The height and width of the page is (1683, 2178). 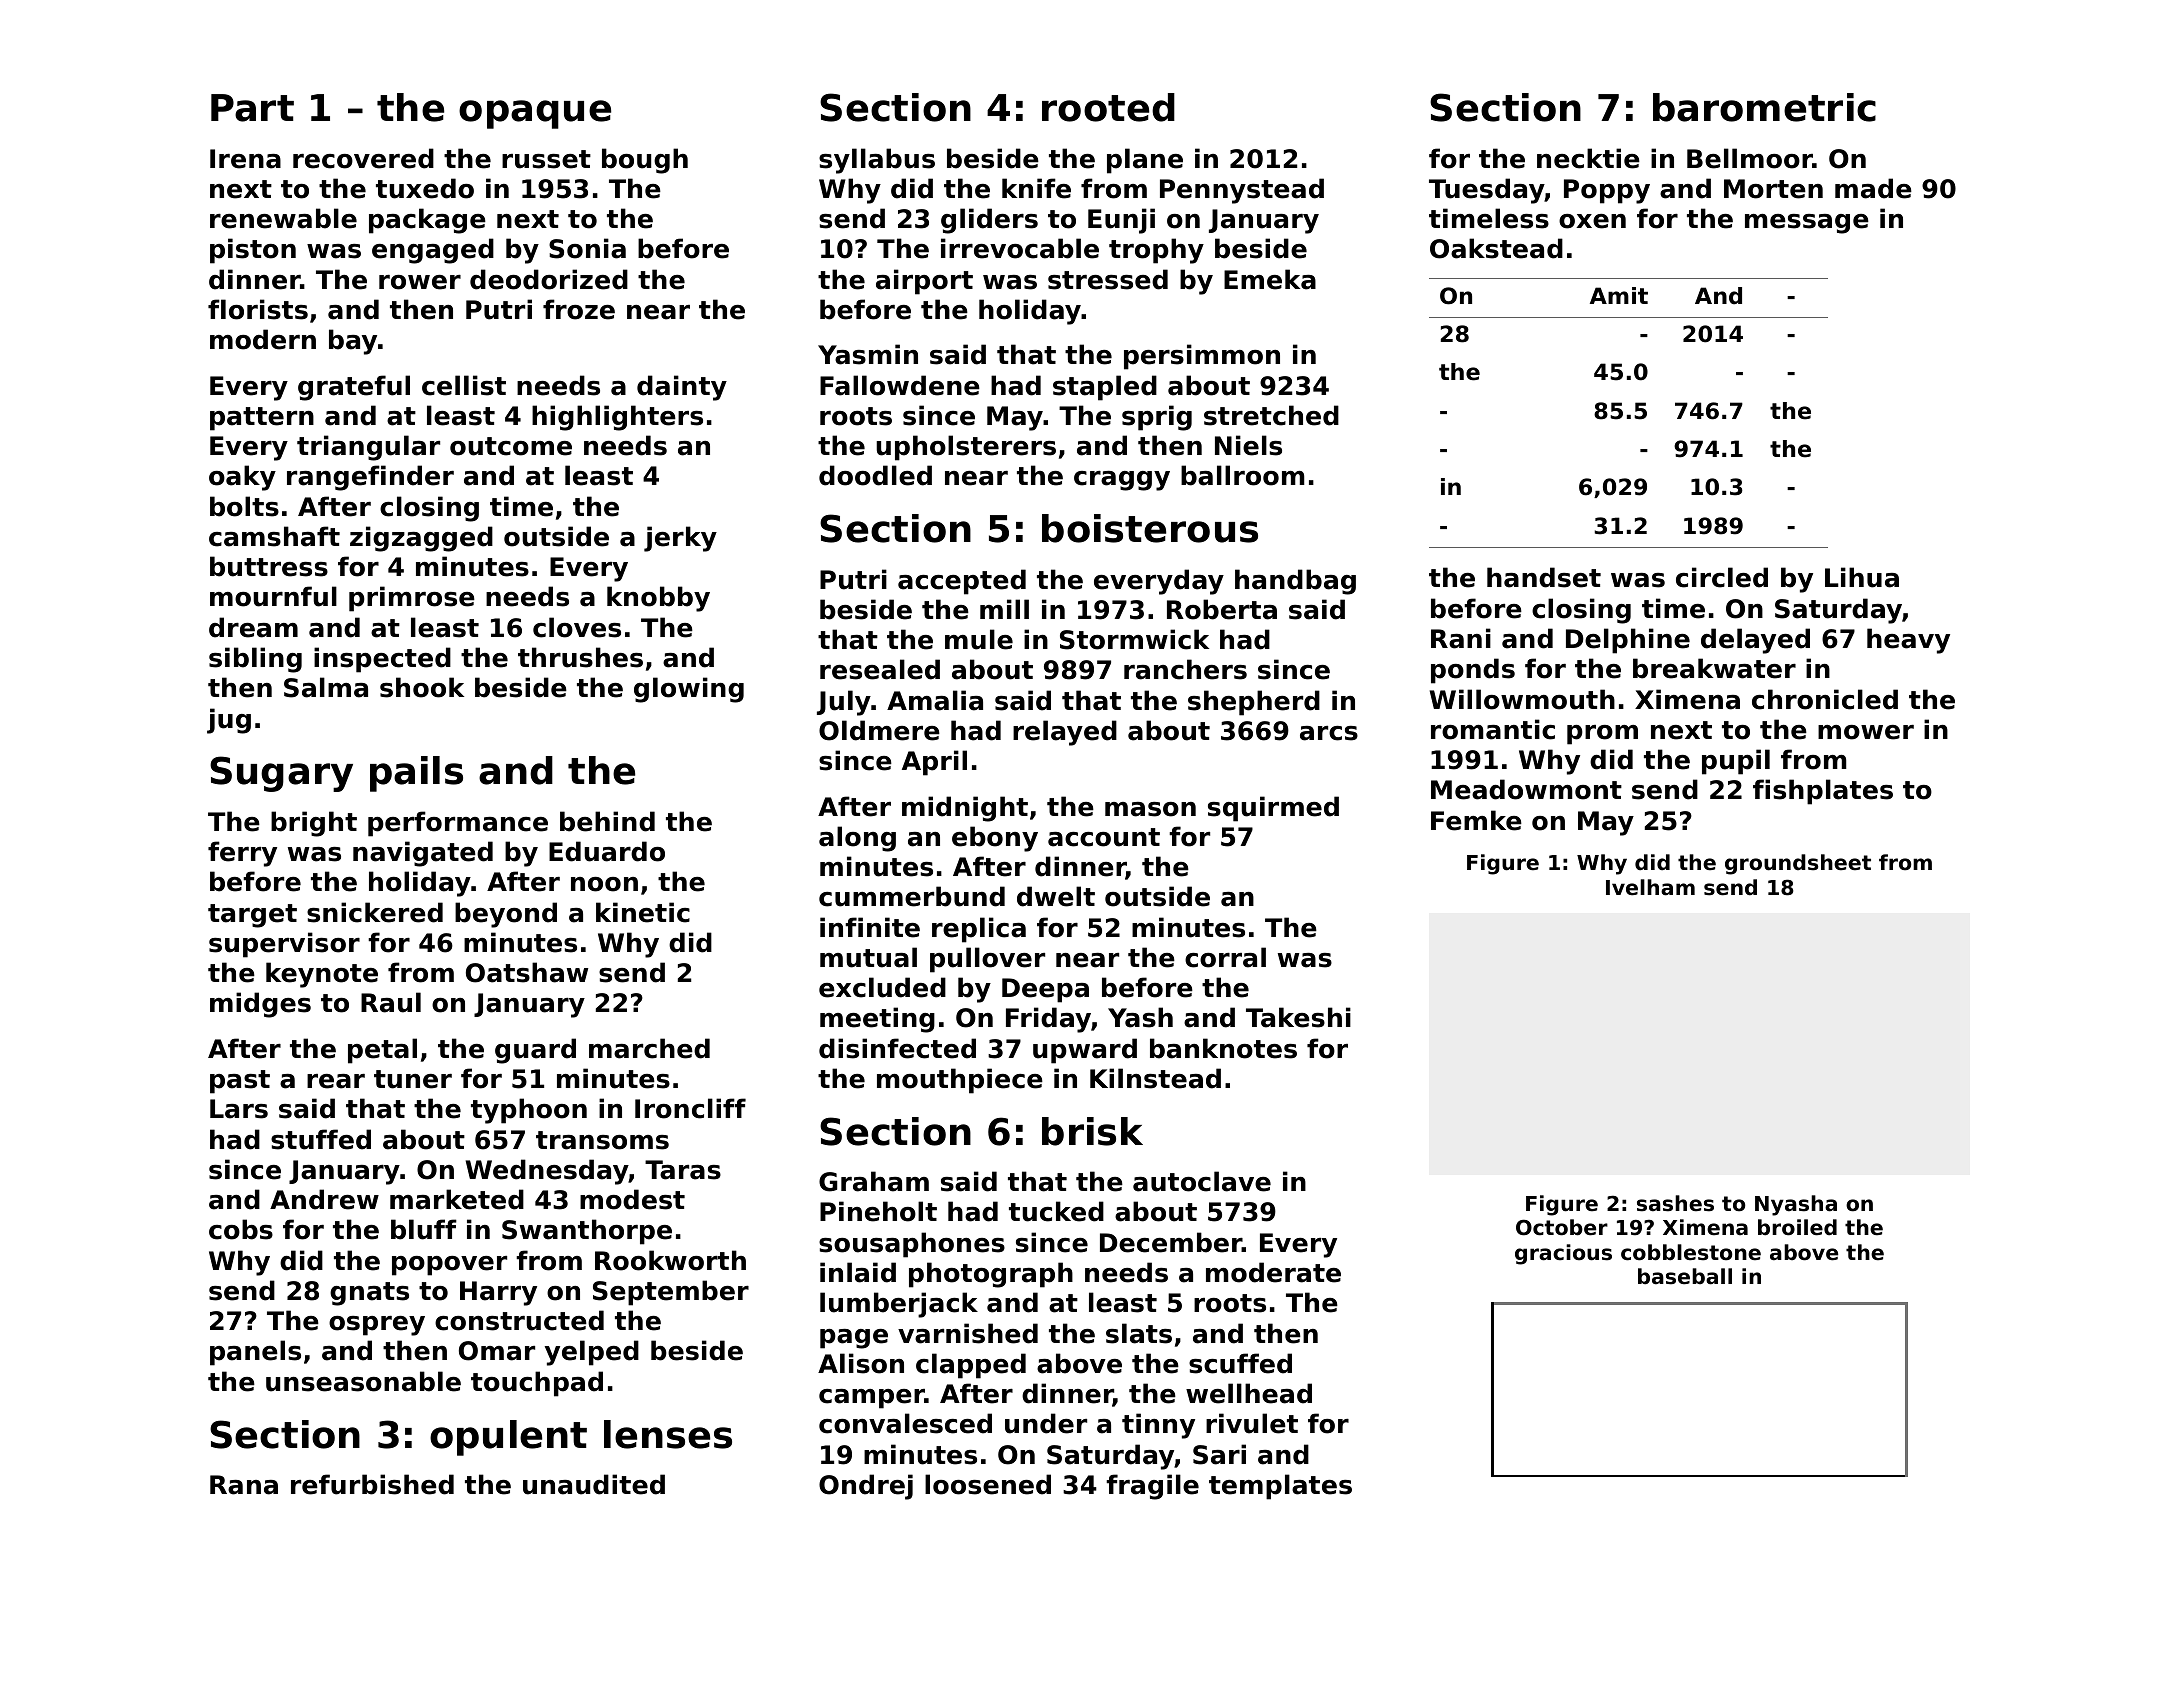 I want to click on Wednesday, so click(x=547, y=1172).
